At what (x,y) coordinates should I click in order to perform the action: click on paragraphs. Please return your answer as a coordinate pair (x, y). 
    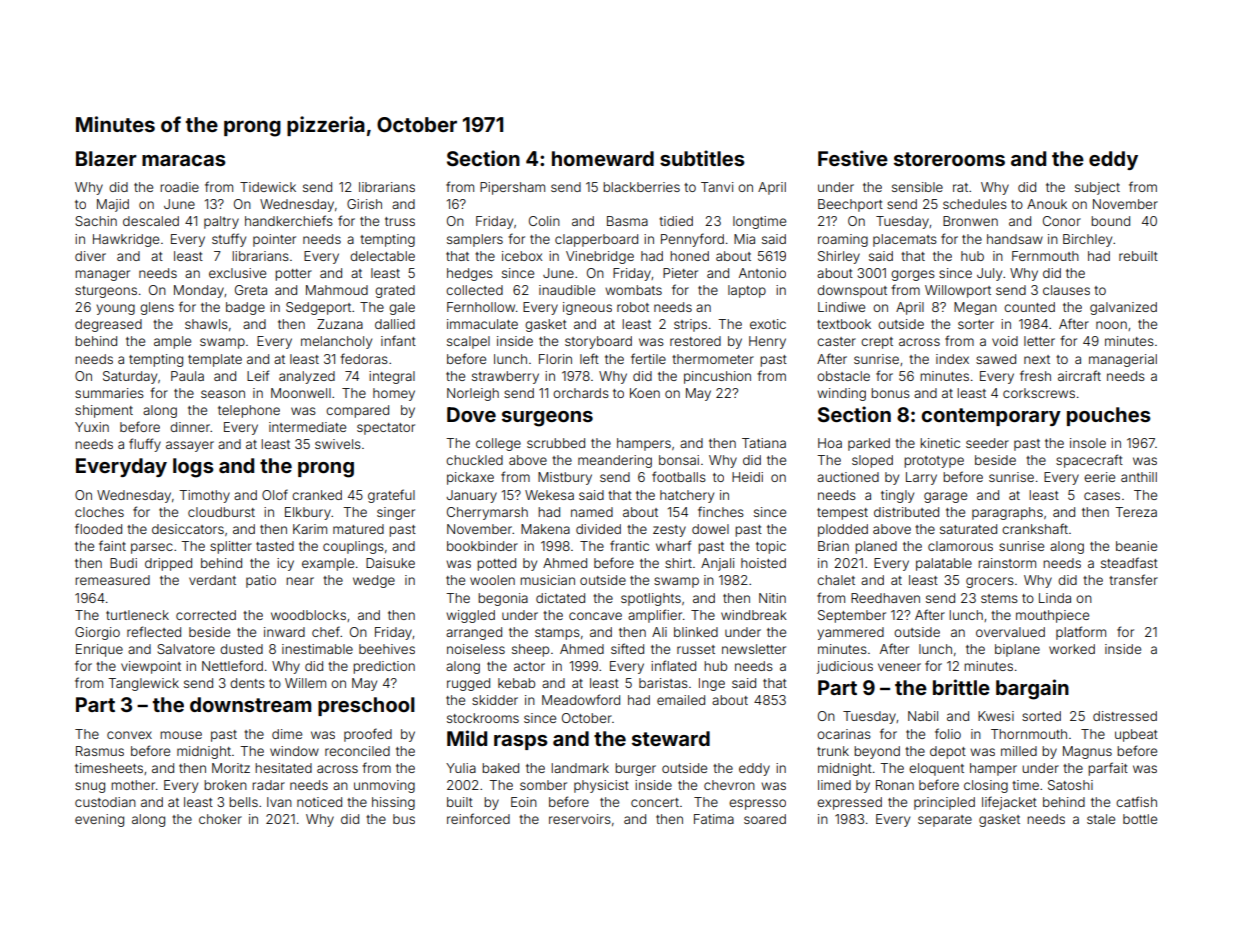
    Looking at the image, I should click on (1007, 513).
